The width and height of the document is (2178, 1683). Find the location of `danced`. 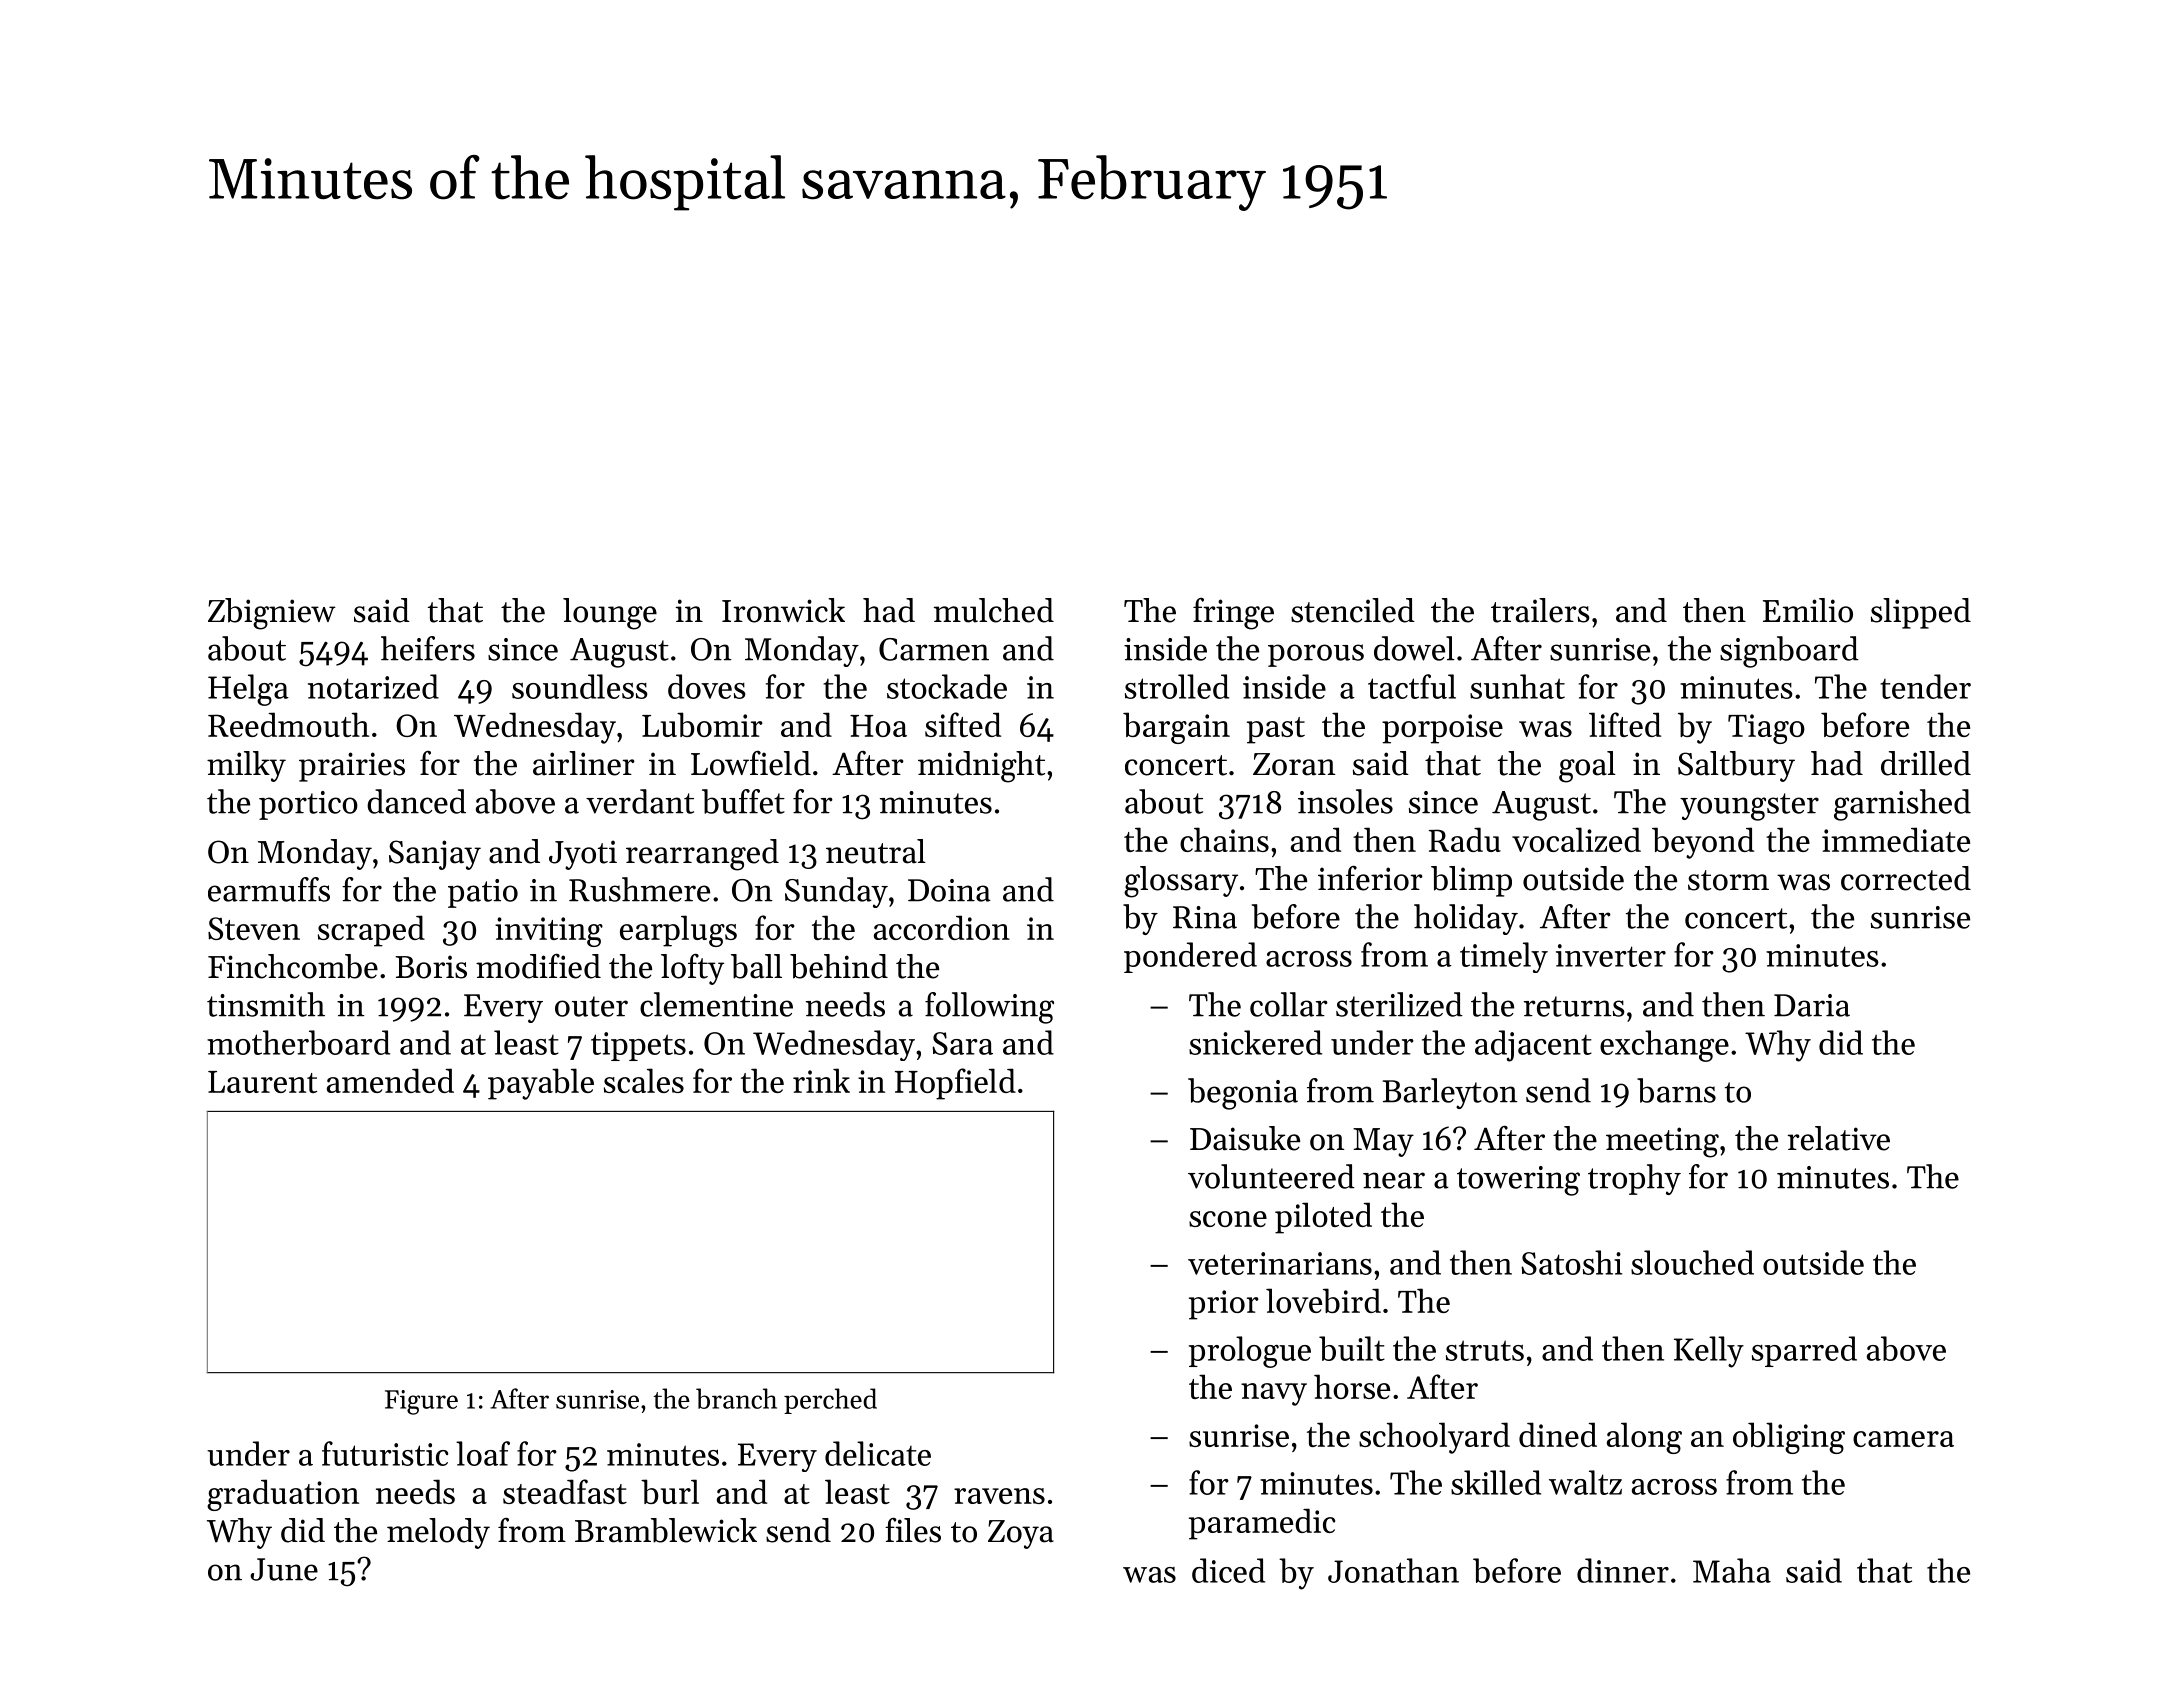

danced is located at coordinates (416, 801).
